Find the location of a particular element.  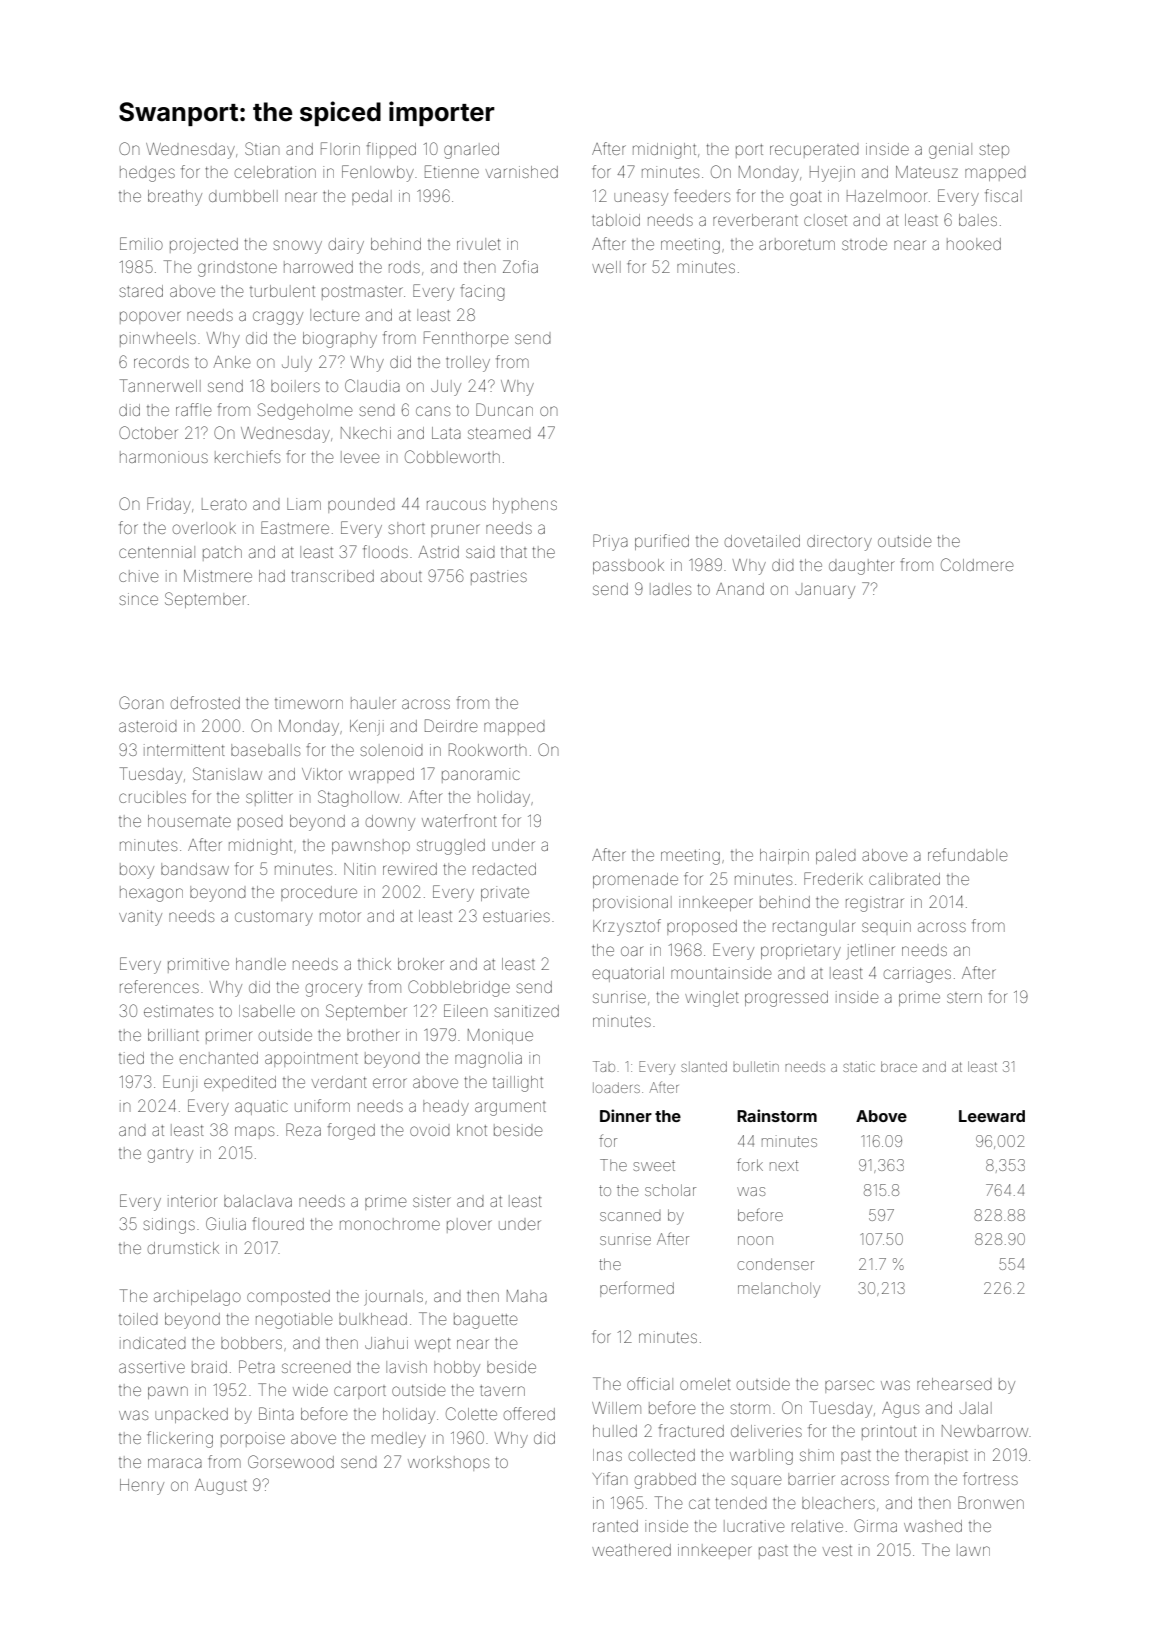

rehearsed is located at coordinates (954, 1384).
